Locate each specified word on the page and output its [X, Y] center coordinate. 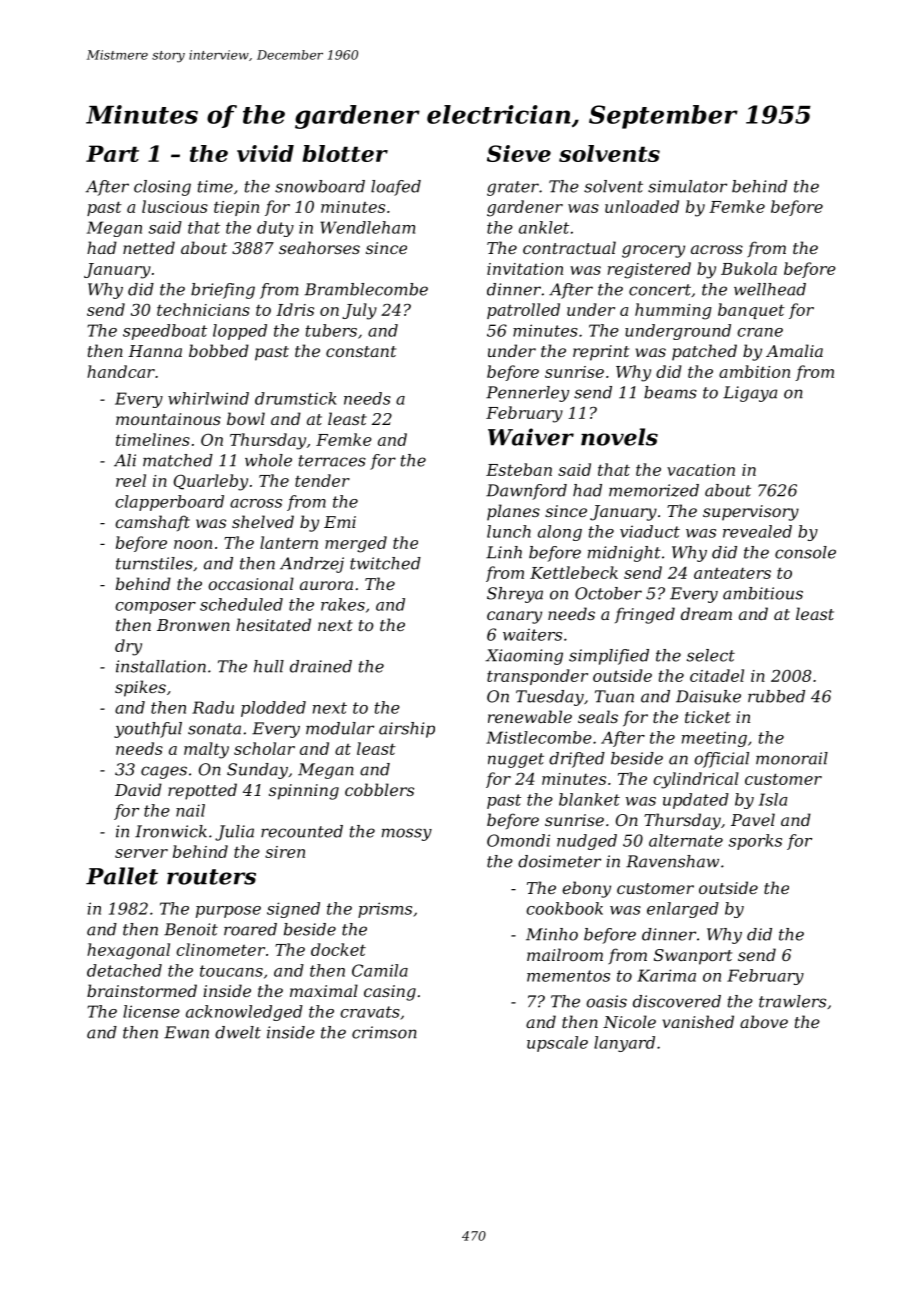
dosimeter [559, 861]
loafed [396, 188]
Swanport [693, 957]
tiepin [236, 208]
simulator [687, 186]
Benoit [191, 929]
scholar [264, 748]
